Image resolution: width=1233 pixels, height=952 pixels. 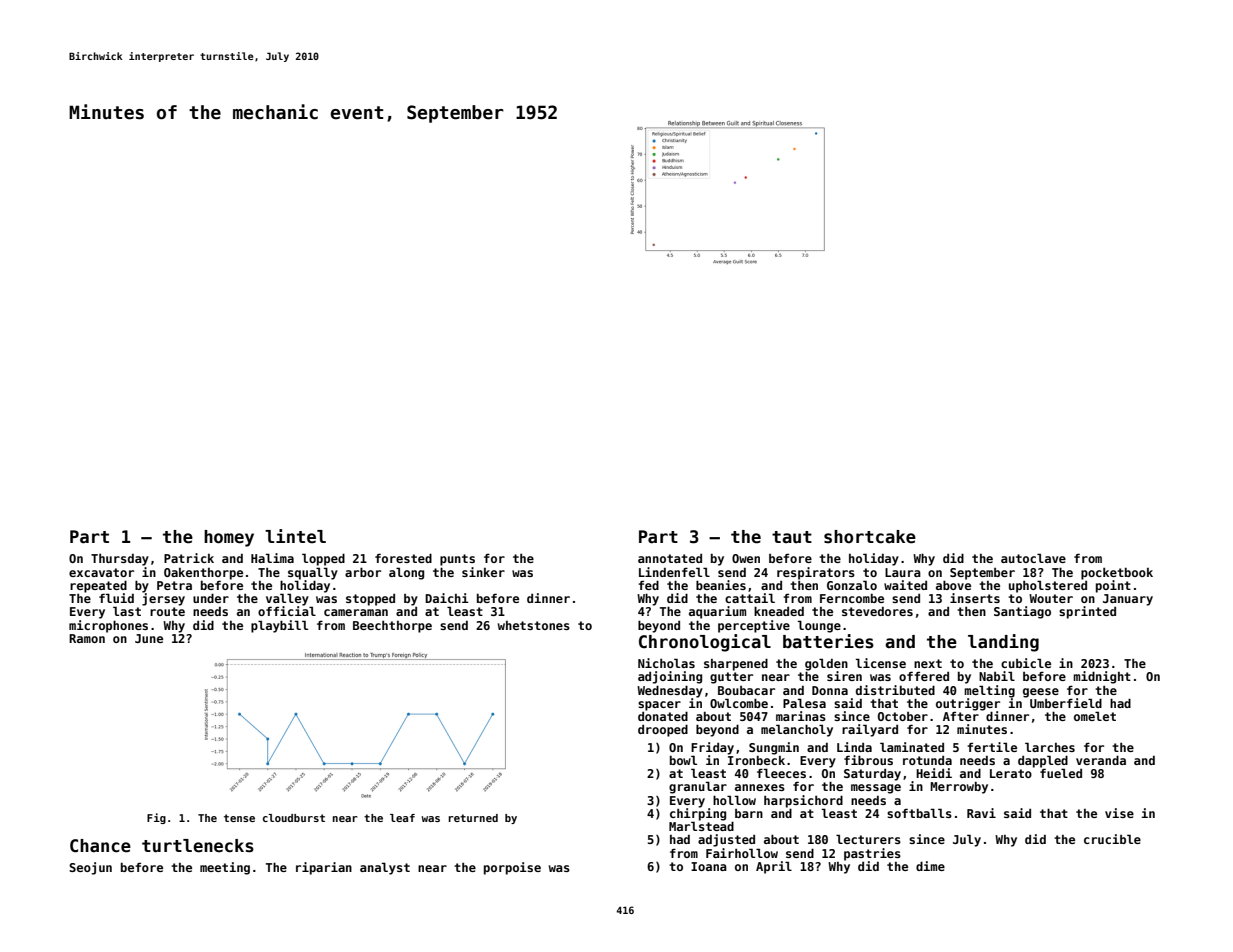 What do you see at coordinates (239, 818) in the image?
I see `tense` at bounding box center [239, 818].
